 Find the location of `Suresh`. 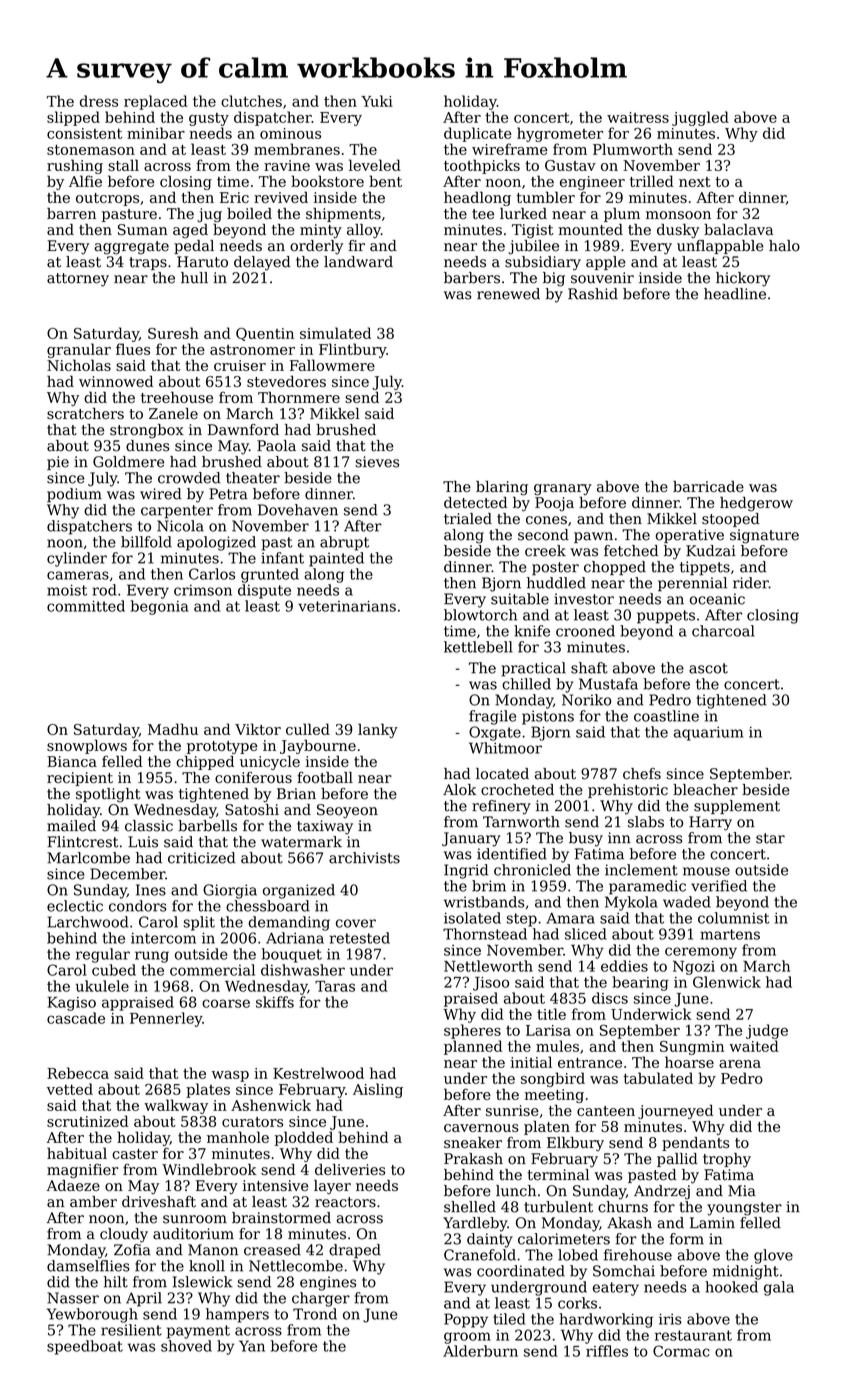

Suresh is located at coordinates (173, 333).
